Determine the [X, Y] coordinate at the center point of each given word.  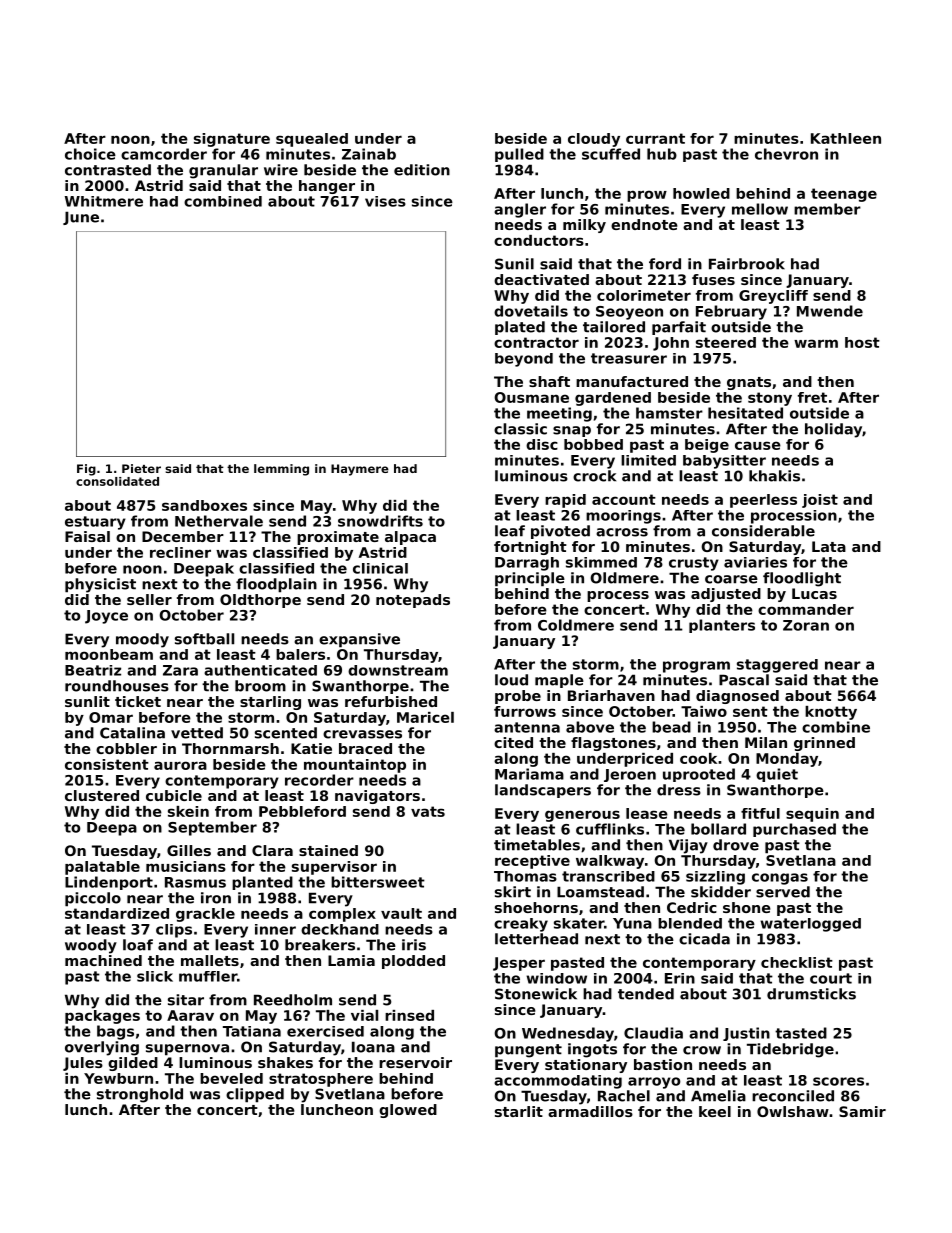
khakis [774, 476]
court [831, 978]
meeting [559, 414]
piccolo [93, 899]
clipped [255, 1095]
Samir [862, 1111]
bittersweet [378, 882]
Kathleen [846, 138]
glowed [408, 1111]
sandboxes [204, 505]
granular [223, 171]
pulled [519, 155]
